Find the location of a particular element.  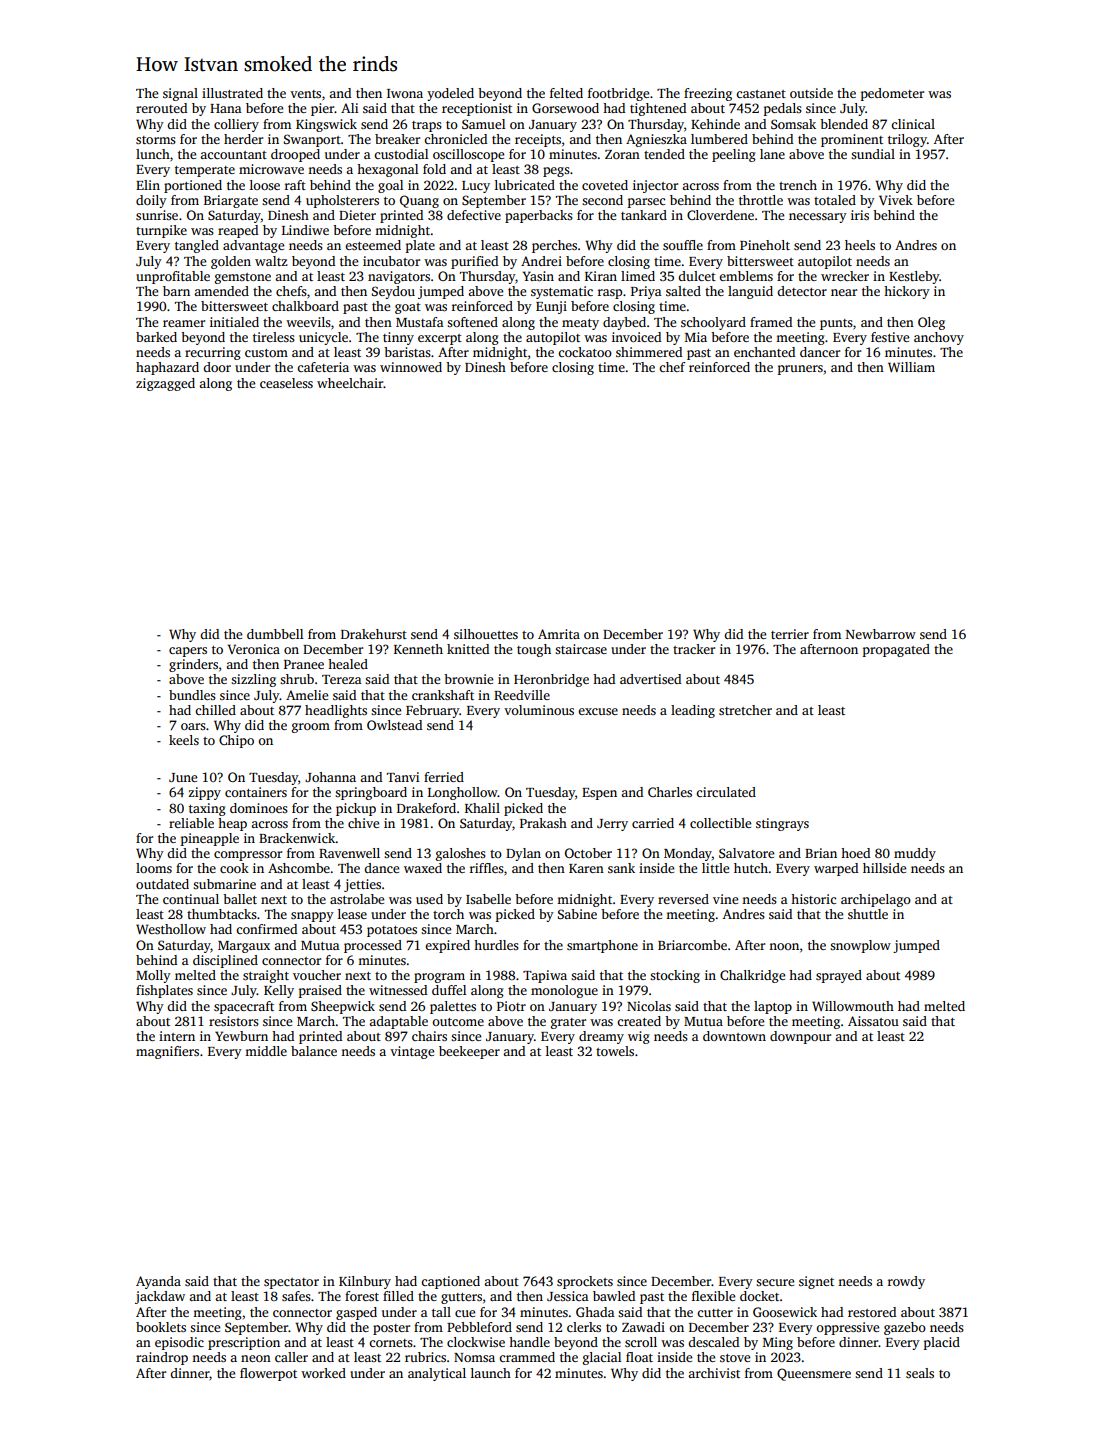

handle is located at coordinates (529, 1342).
